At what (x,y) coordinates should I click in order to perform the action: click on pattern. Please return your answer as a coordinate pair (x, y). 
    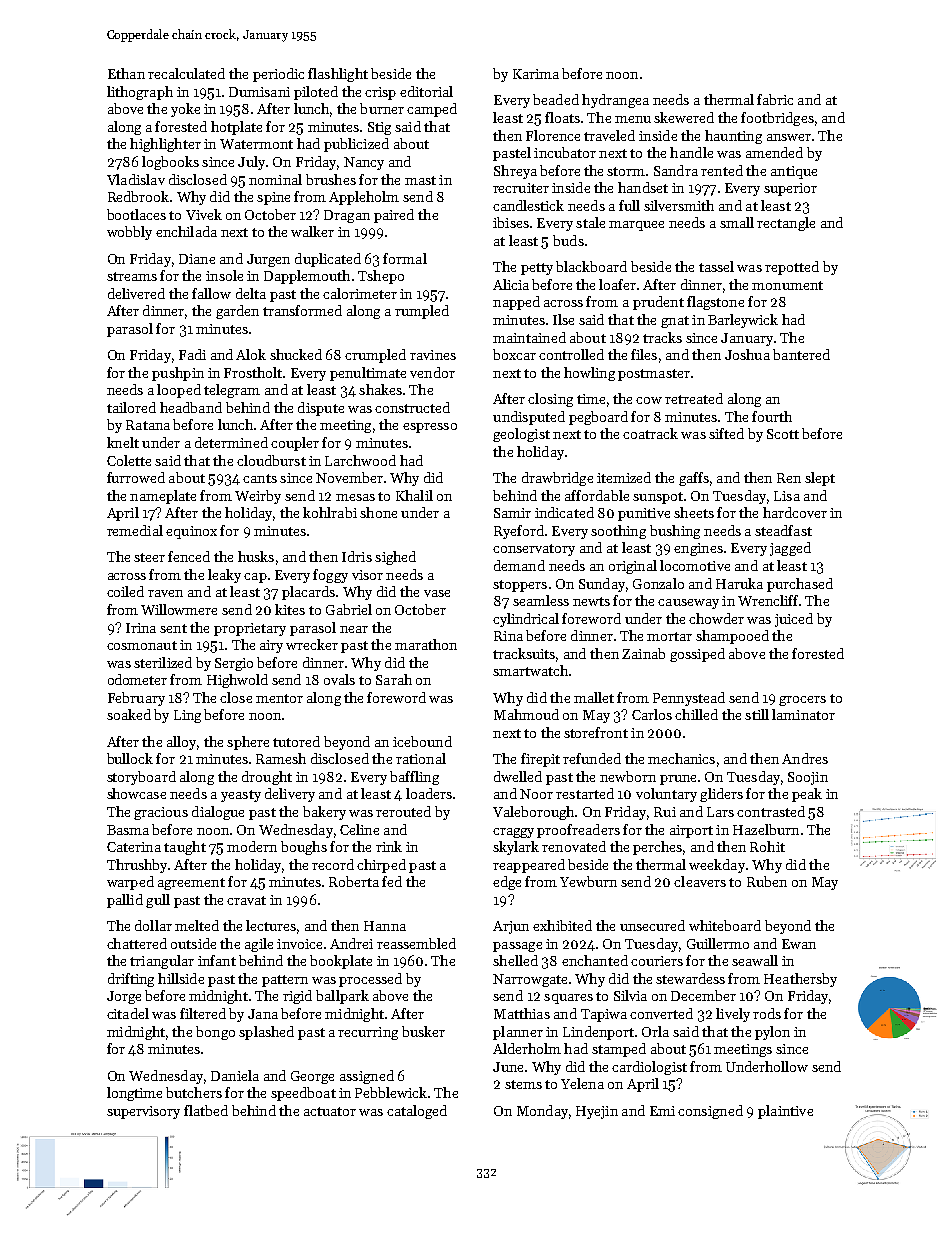
    Looking at the image, I should click on (285, 981).
